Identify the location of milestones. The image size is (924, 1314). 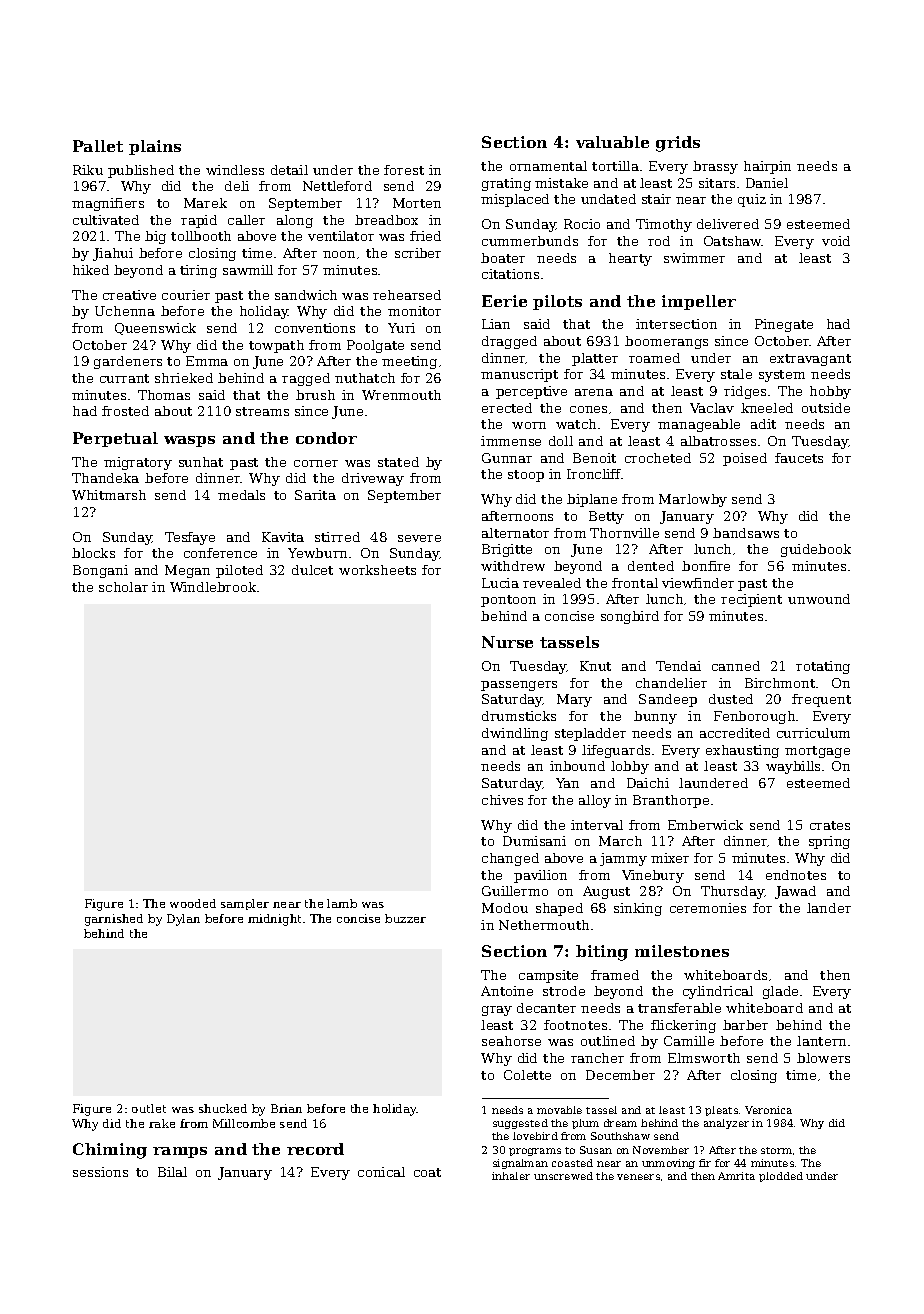
(682, 951).
